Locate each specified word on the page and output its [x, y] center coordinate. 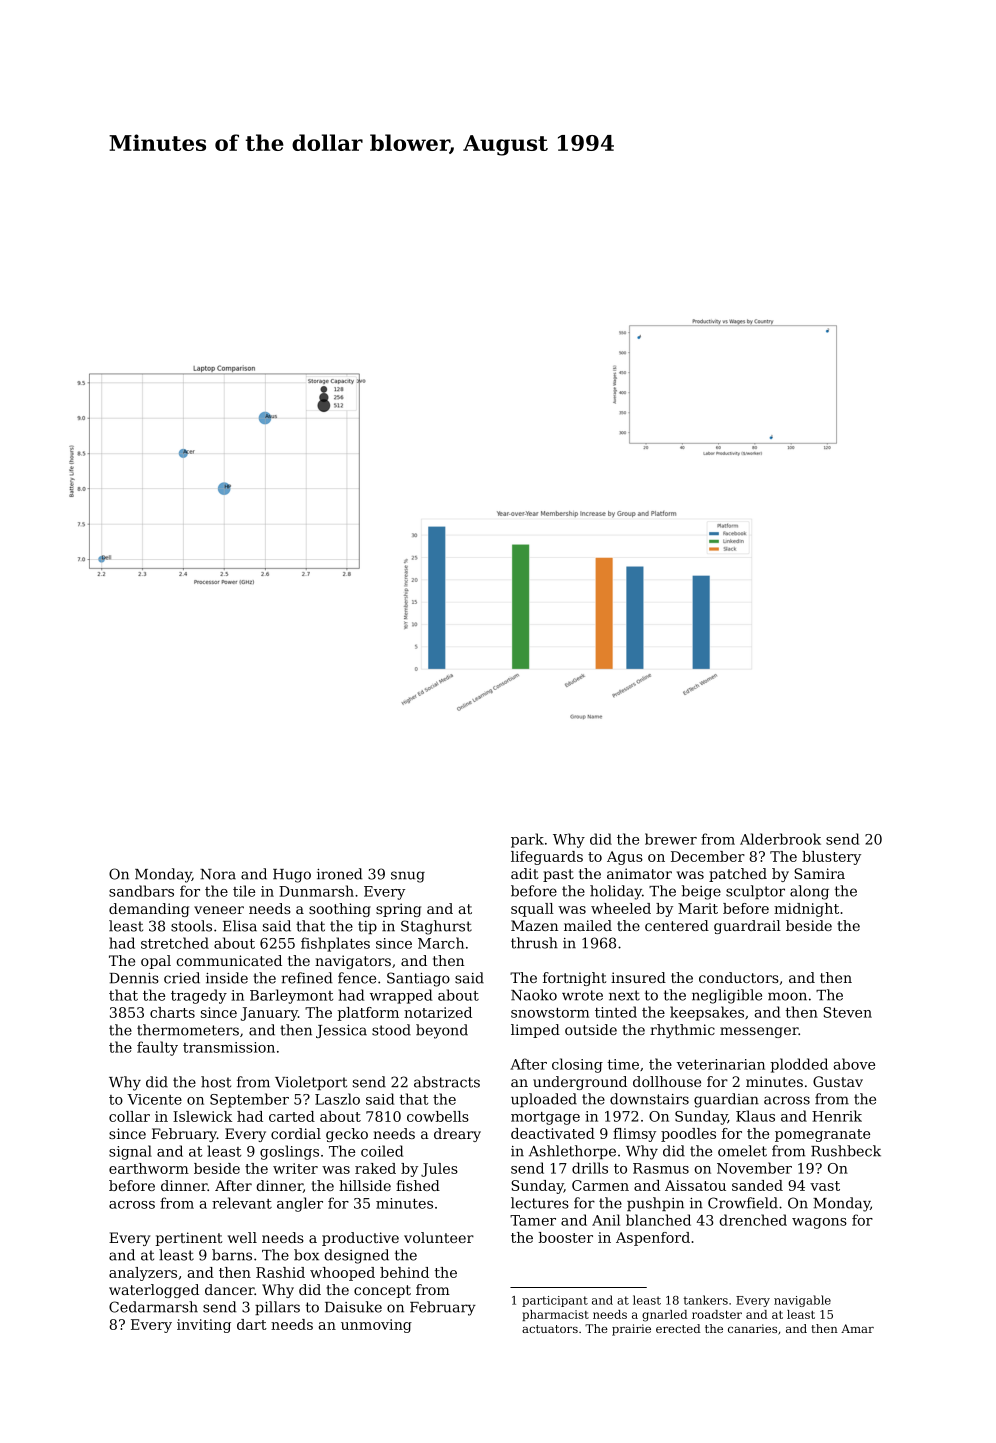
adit [525, 873]
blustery [831, 858]
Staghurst [436, 927]
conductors [739, 977]
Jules [439, 1170]
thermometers [188, 1030]
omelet [742, 1151]
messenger [759, 1032]
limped [535, 1031]
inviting [204, 1326]
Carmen [600, 1185]
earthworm [149, 1168]
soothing [340, 910]
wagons [819, 1223]
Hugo [292, 876]
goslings [289, 1152]
